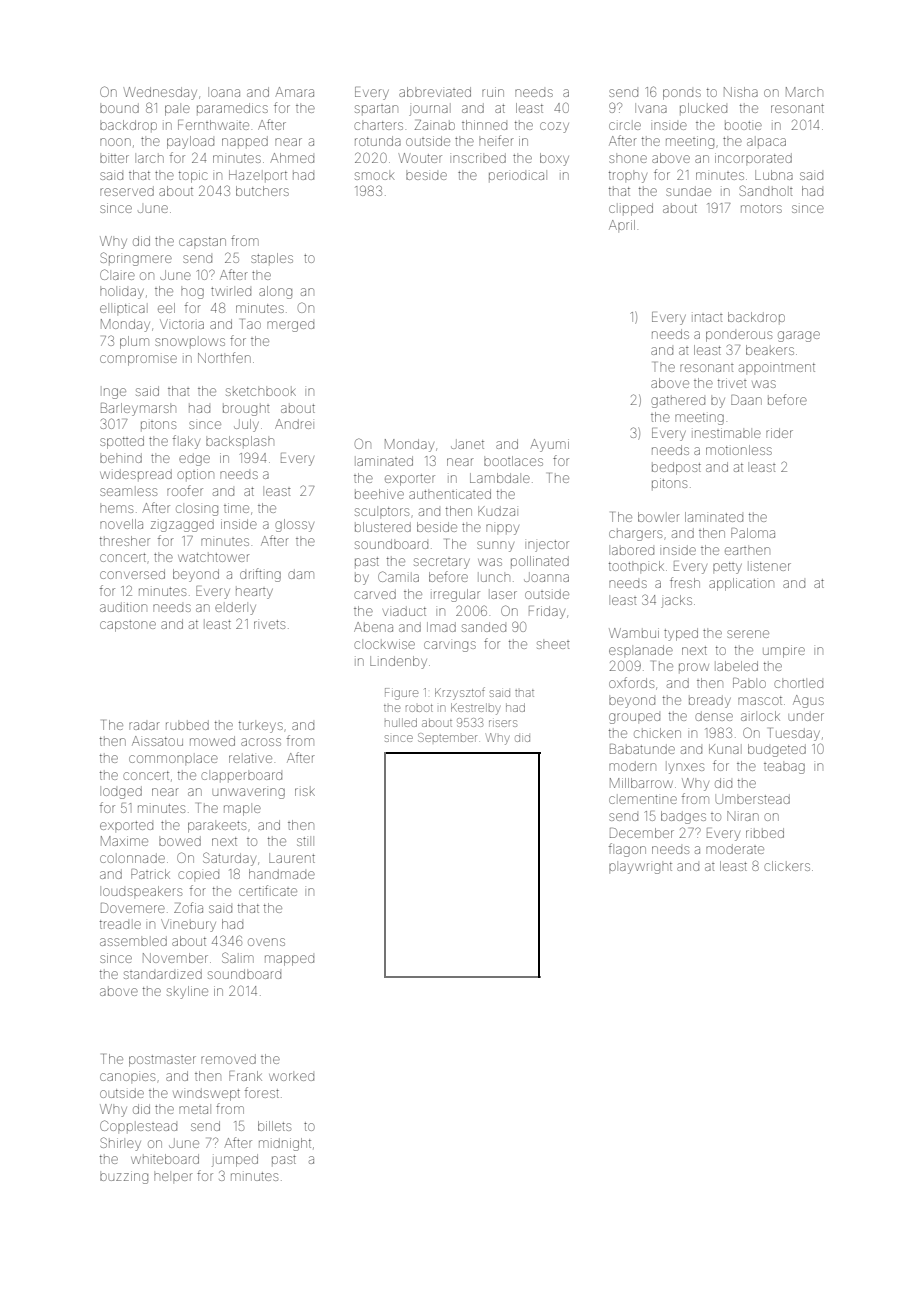 The image size is (924, 1308). I want to click on smock, so click(375, 176).
